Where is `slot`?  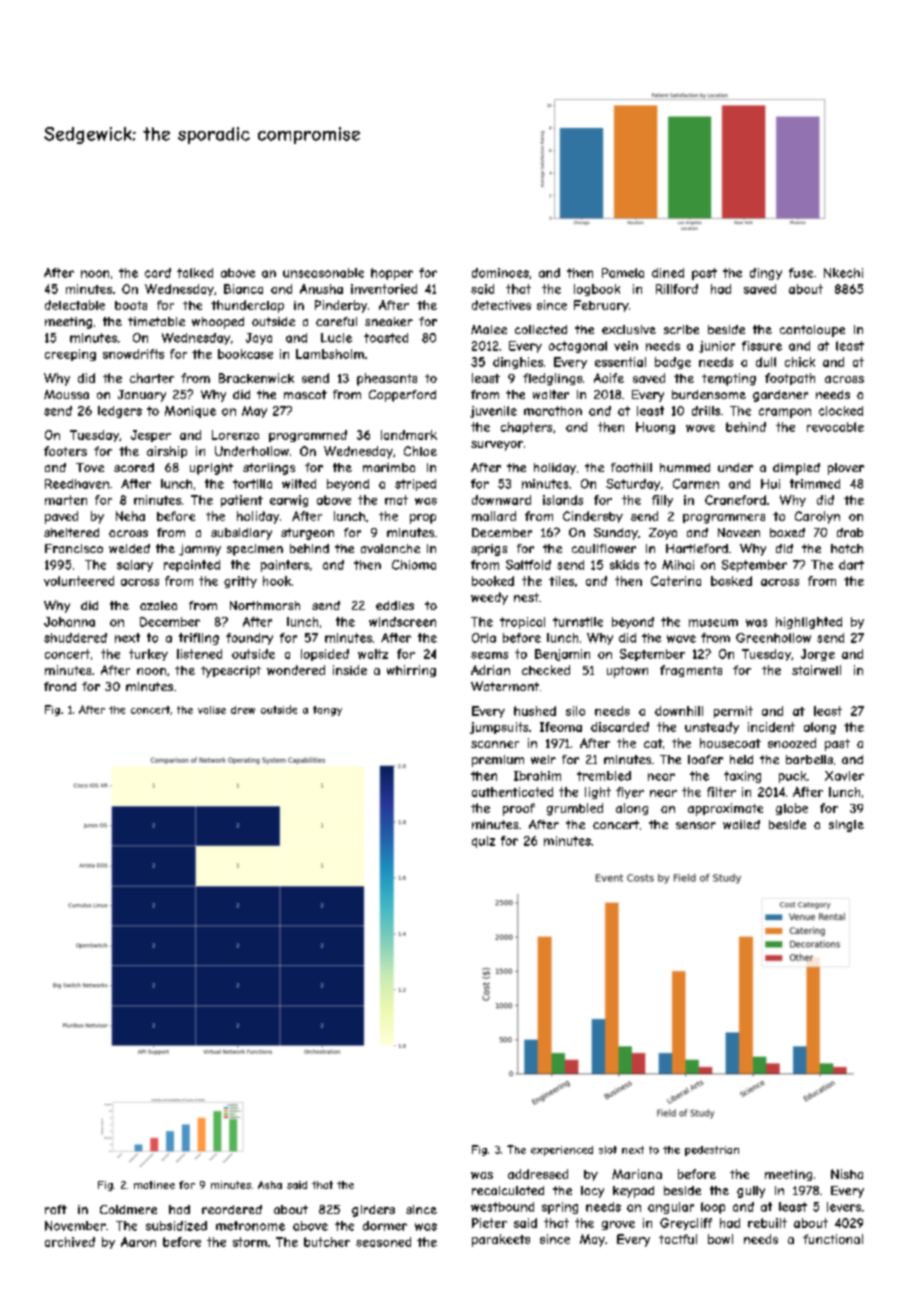
slot is located at coordinates (608, 1150).
